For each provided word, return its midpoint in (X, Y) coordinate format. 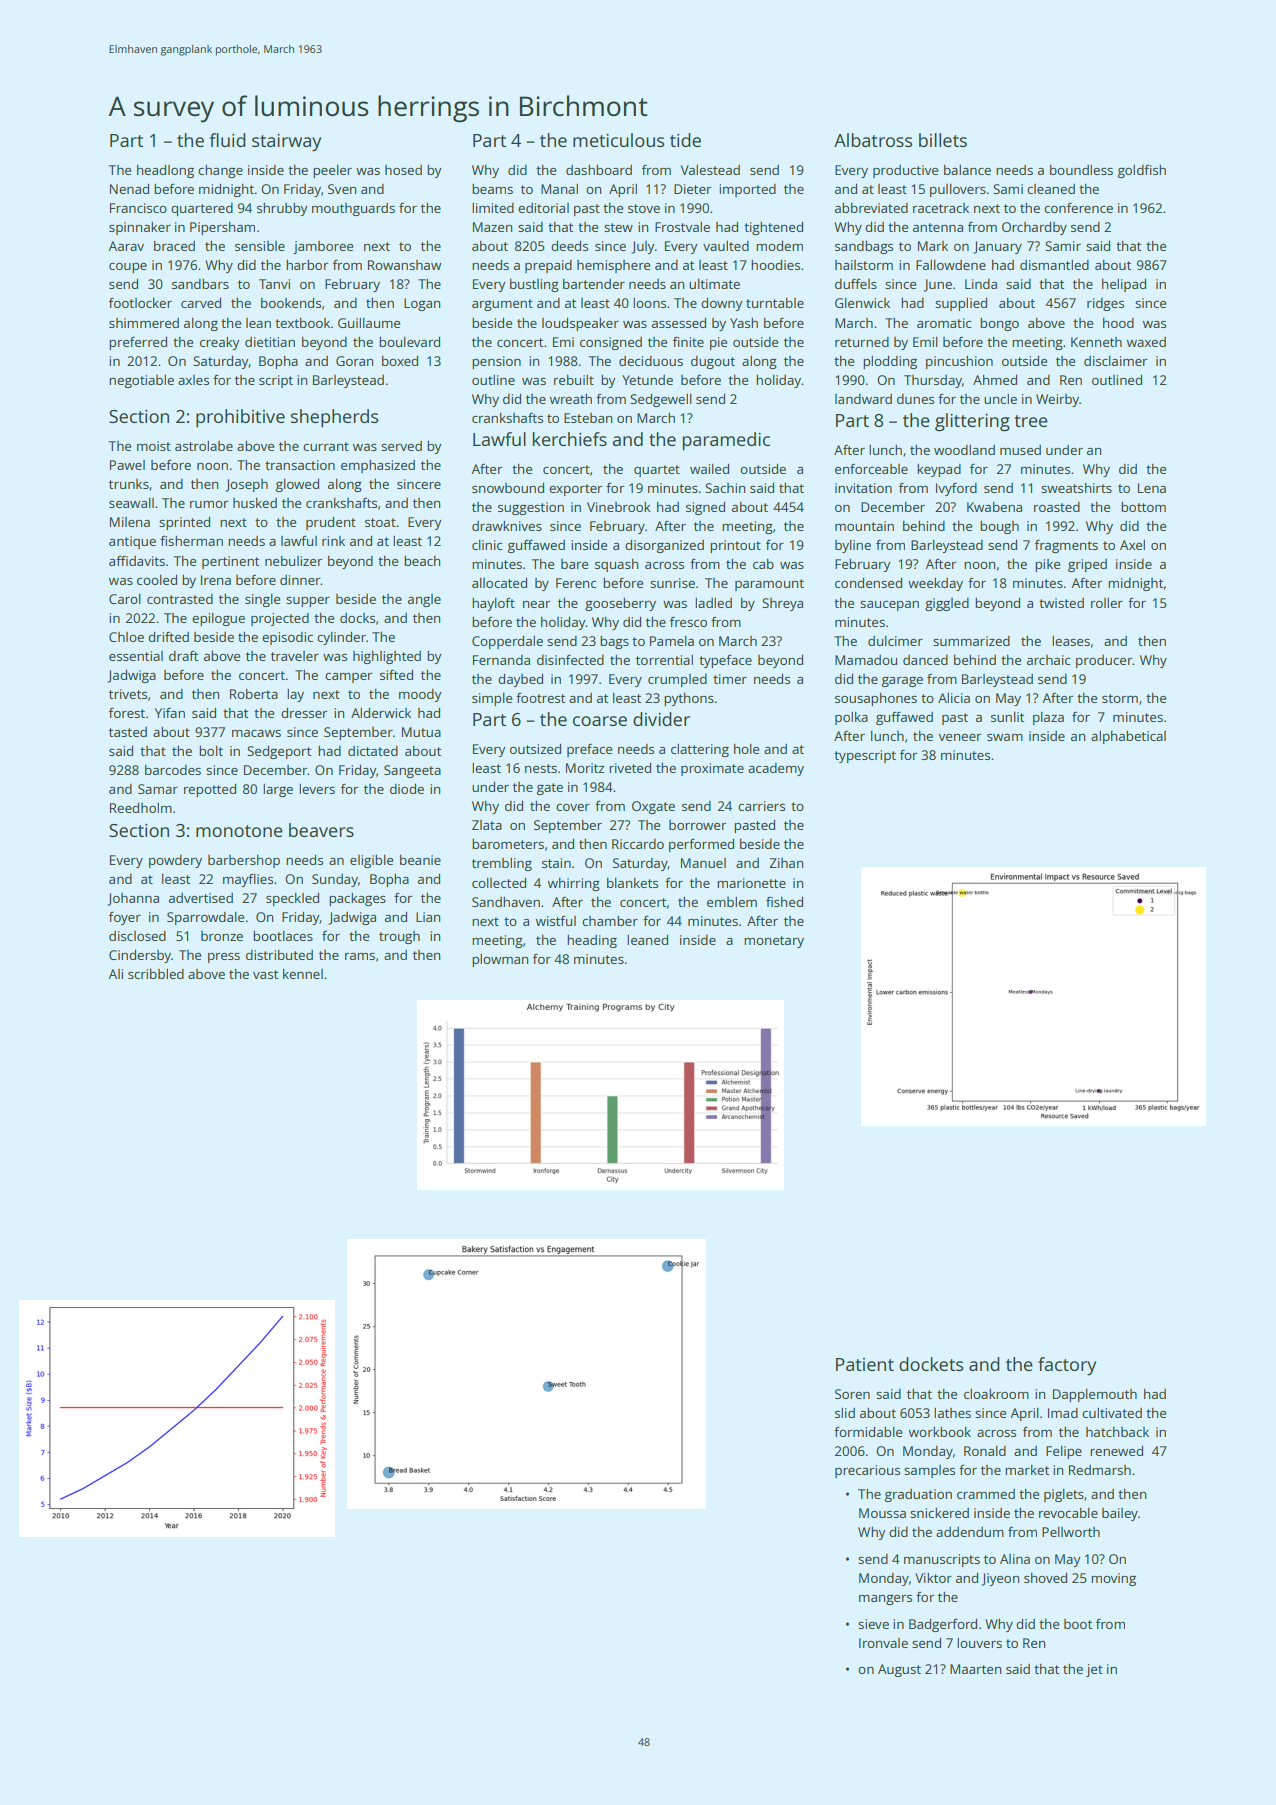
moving (1113, 1579)
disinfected (570, 659)
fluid (227, 140)
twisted (1061, 603)
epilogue (218, 619)
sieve (873, 1624)
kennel (303, 974)
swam (1005, 737)
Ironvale (883, 1643)
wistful (556, 921)
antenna (938, 227)
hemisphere (613, 266)
